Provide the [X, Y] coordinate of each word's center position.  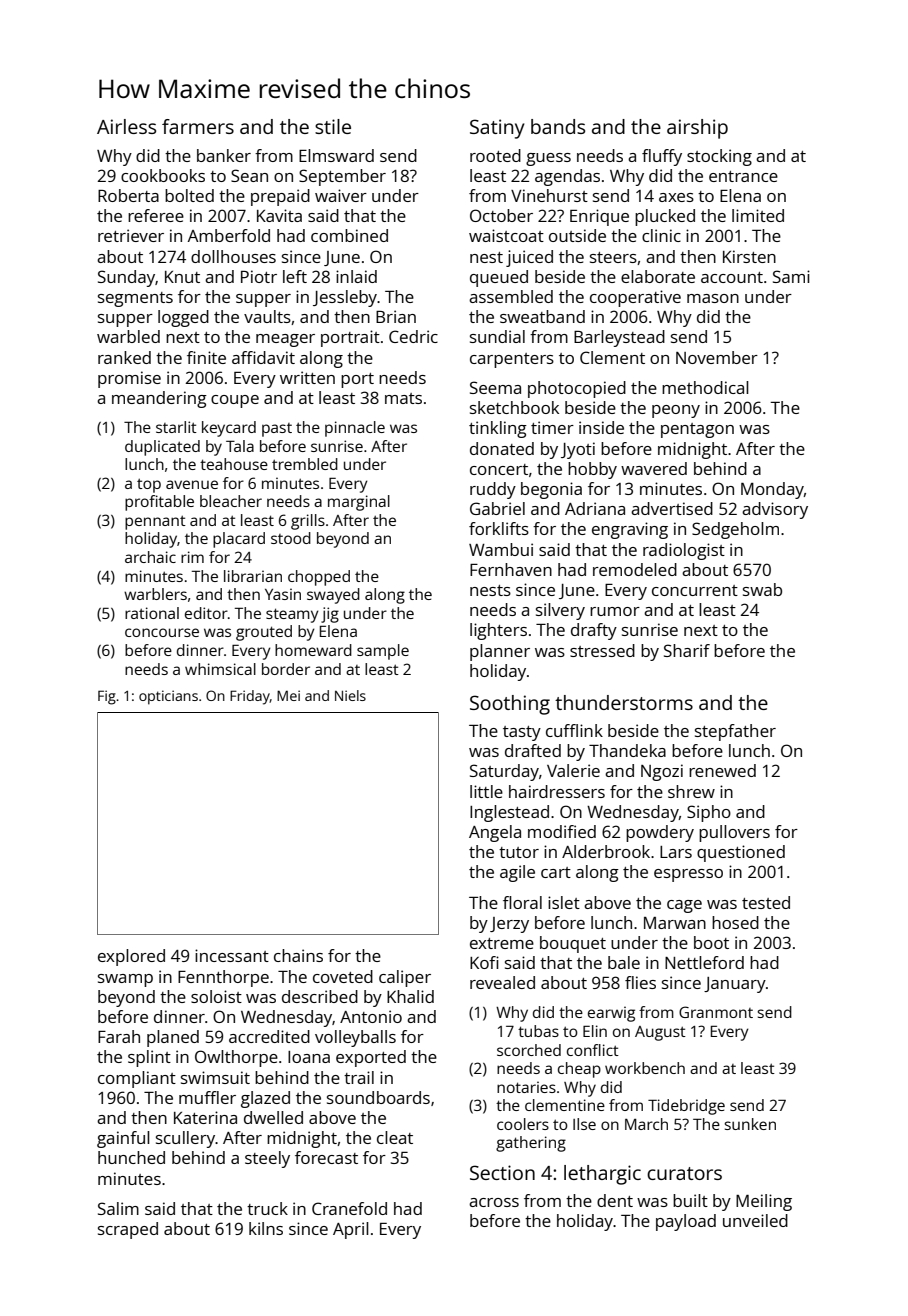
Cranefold [349, 1208]
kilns [266, 1228]
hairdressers [557, 791]
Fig [107, 697]
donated [502, 448]
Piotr [259, 276]
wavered [654, 468]
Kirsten [749, 256]
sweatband [542, 316]
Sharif [687, 650]
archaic [150, 557]
